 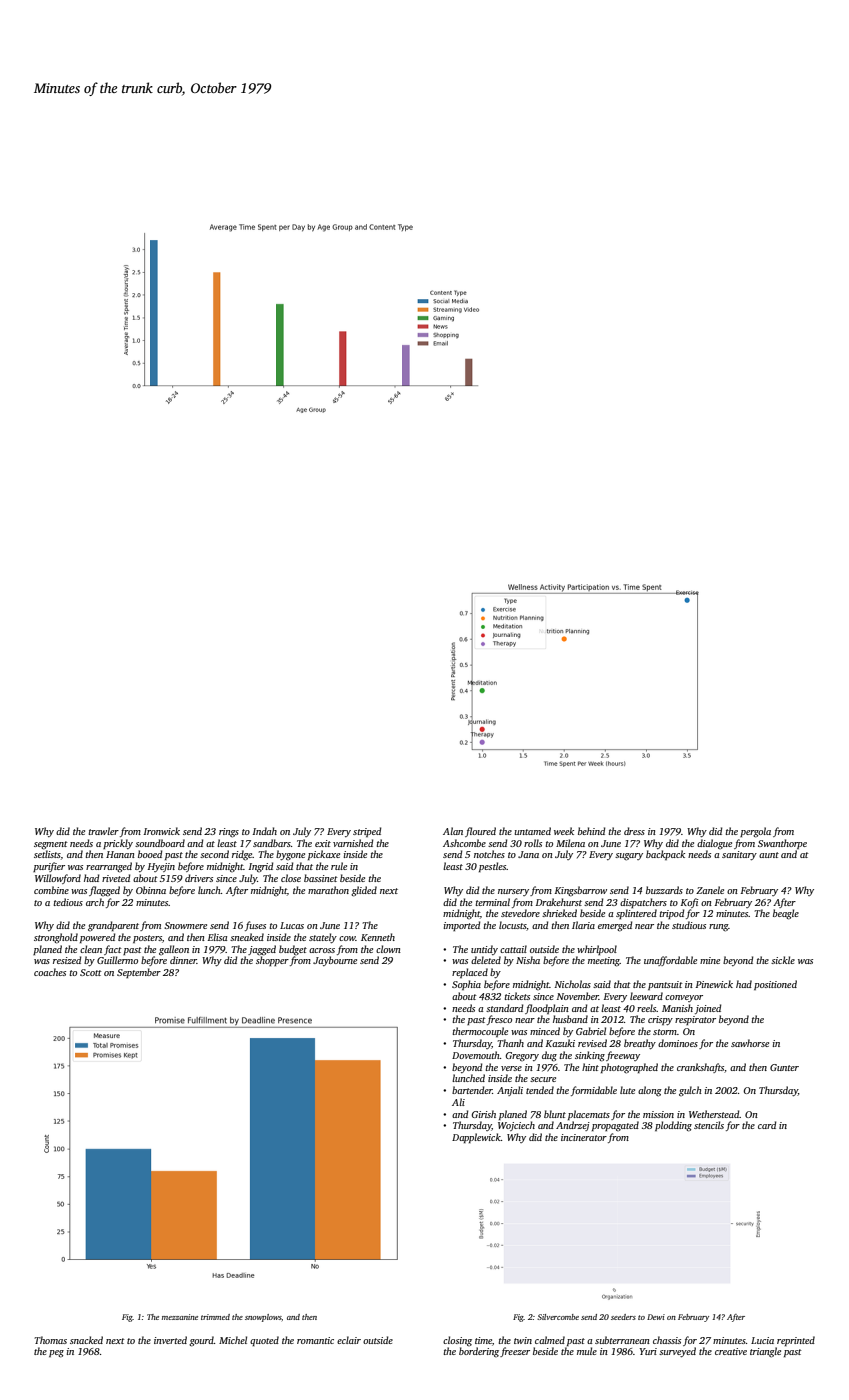 I want to click on Wetherstead, so click(x=714, y=1114).
